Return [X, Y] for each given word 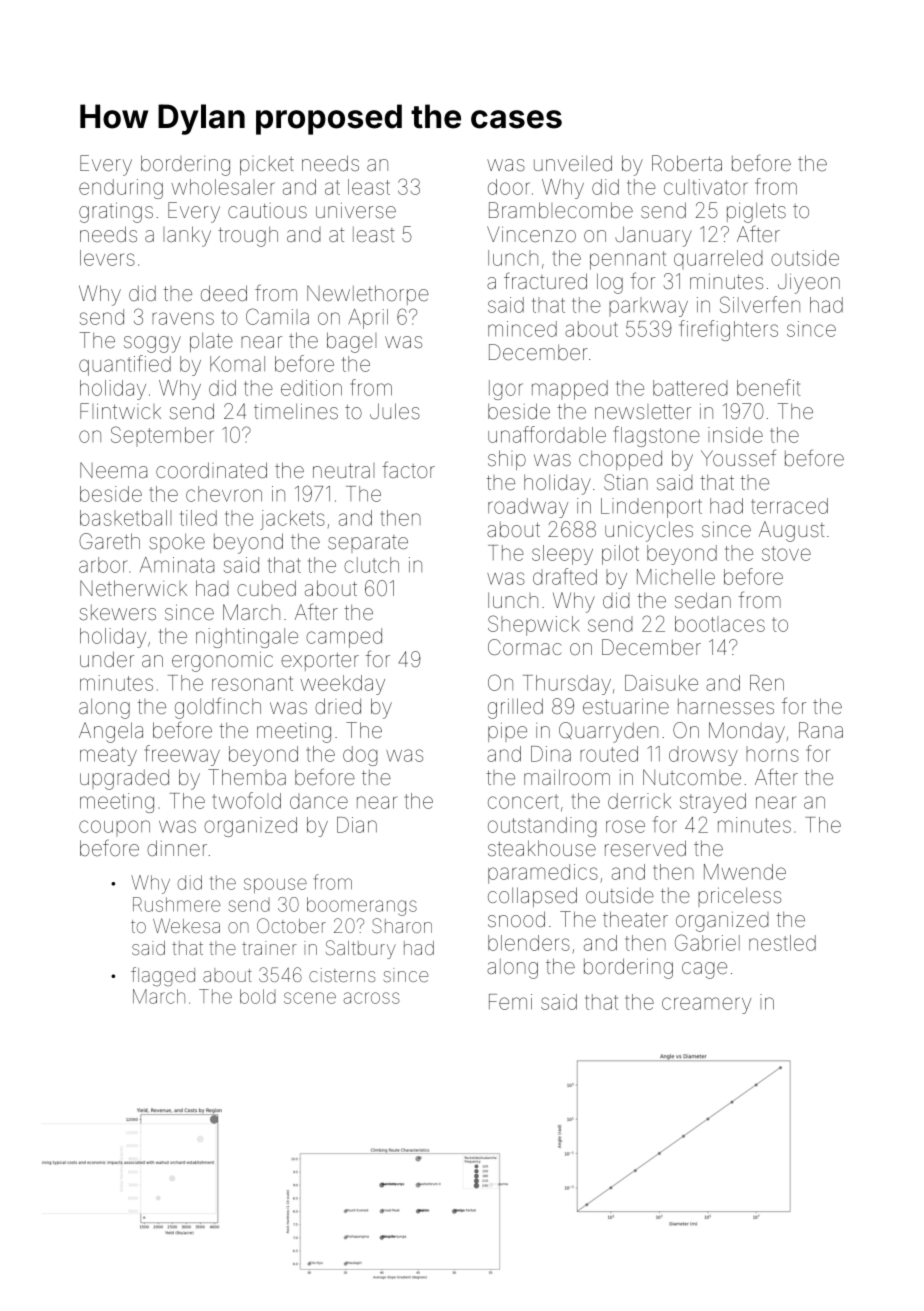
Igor [506, 390]
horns [772, 754]
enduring [121, 189]
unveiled [573, 163]
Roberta [687, 163]
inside [735, 435]
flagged [163, 977]
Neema [113, 470]
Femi [510, 1002]
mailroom [567, 777]
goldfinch [218, 708]
